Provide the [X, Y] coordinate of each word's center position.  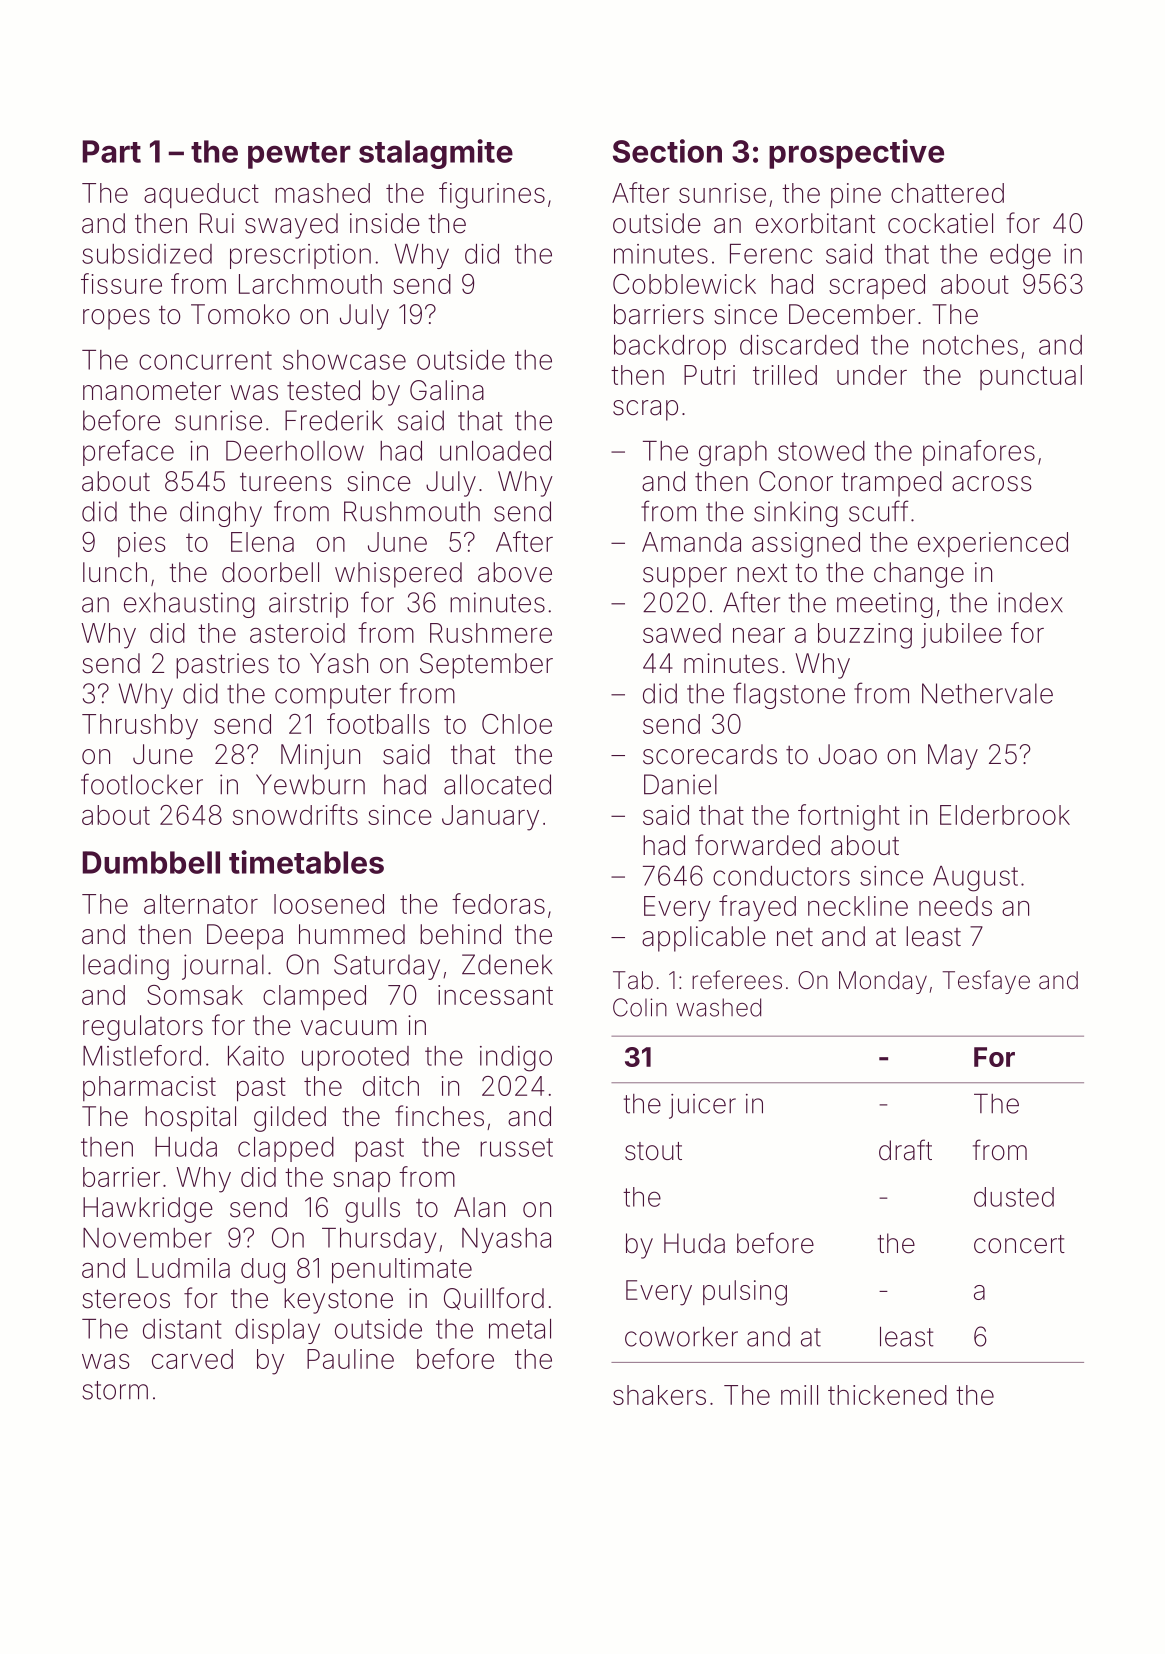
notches [970, 345]
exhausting [189, 605]
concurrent [205, 360]
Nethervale [987, 693]
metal [520, 1329]
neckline [858, 906]
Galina [447, 390]
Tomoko [240, 314]
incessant [495, 995]
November [147, 1238]
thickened [887, 1395]
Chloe [517, 724]
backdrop [670, 347]
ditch [391, 1086]
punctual [1031, 377]
